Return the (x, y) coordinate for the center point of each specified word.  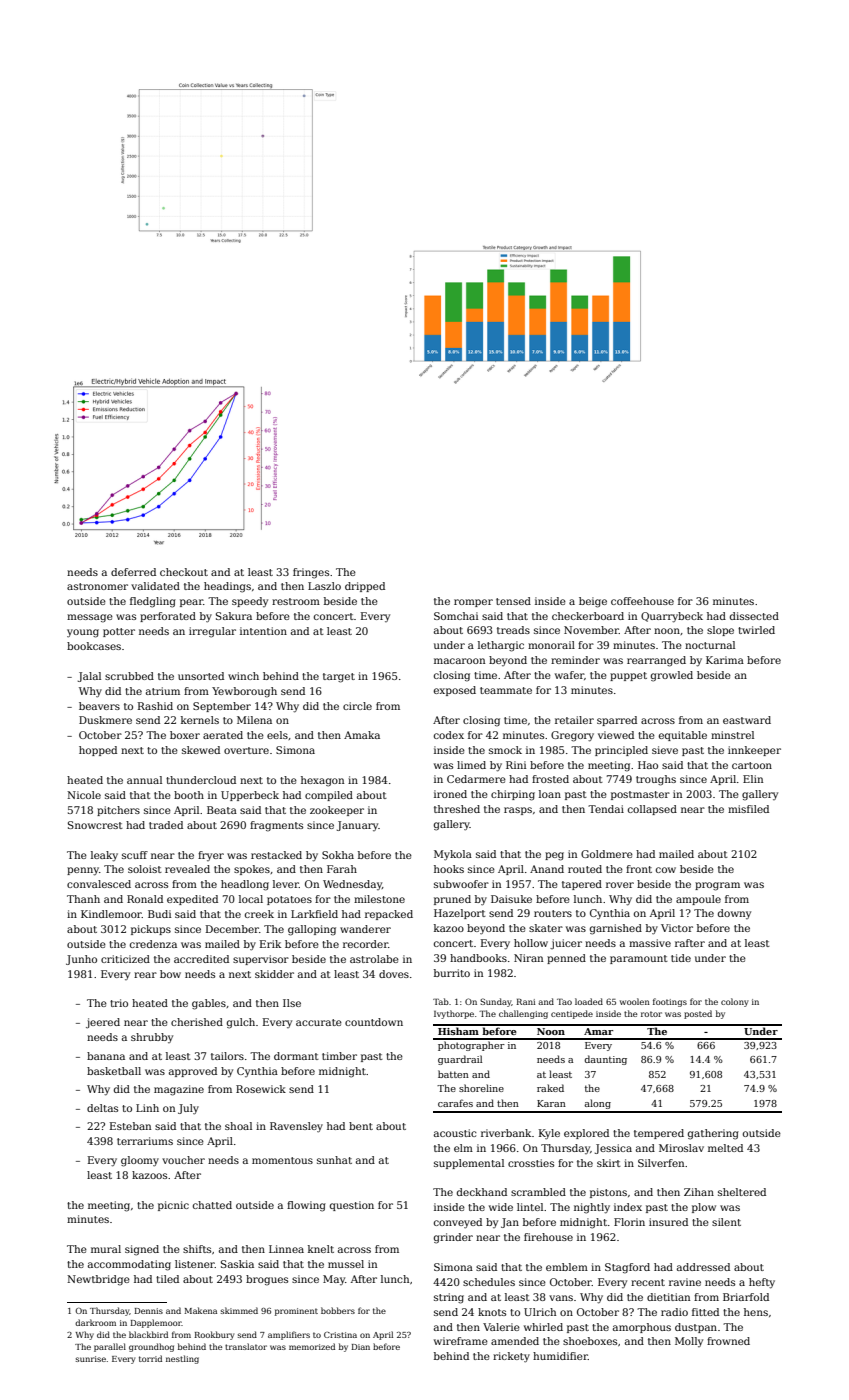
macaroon (459, 661)
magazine (179, 1090)
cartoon (752, 765)
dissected (754, 616)
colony (735, 1002)
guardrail (460, 1060)
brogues (267, 1280)
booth (189, 795)
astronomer (97, 586)
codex (449, 735)
